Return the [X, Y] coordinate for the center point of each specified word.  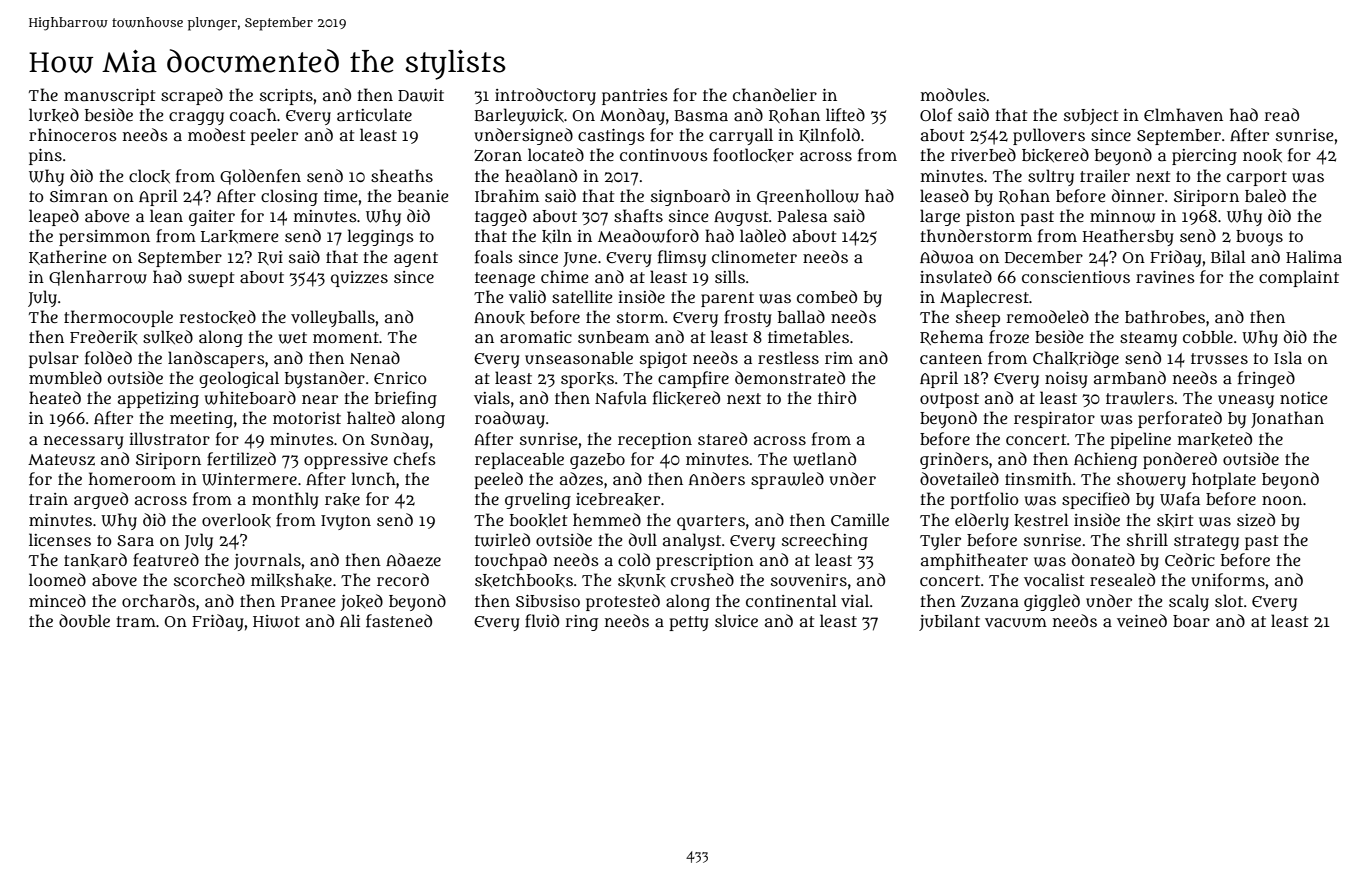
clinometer [754, 256]
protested [623, 602]
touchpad [511, 561]
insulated [956, 277]
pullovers [1049, 136]
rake [342, 500]
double [84, 620]
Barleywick [519, 116]
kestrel [1041, 520]
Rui [270, 258]
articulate [374, 115]
